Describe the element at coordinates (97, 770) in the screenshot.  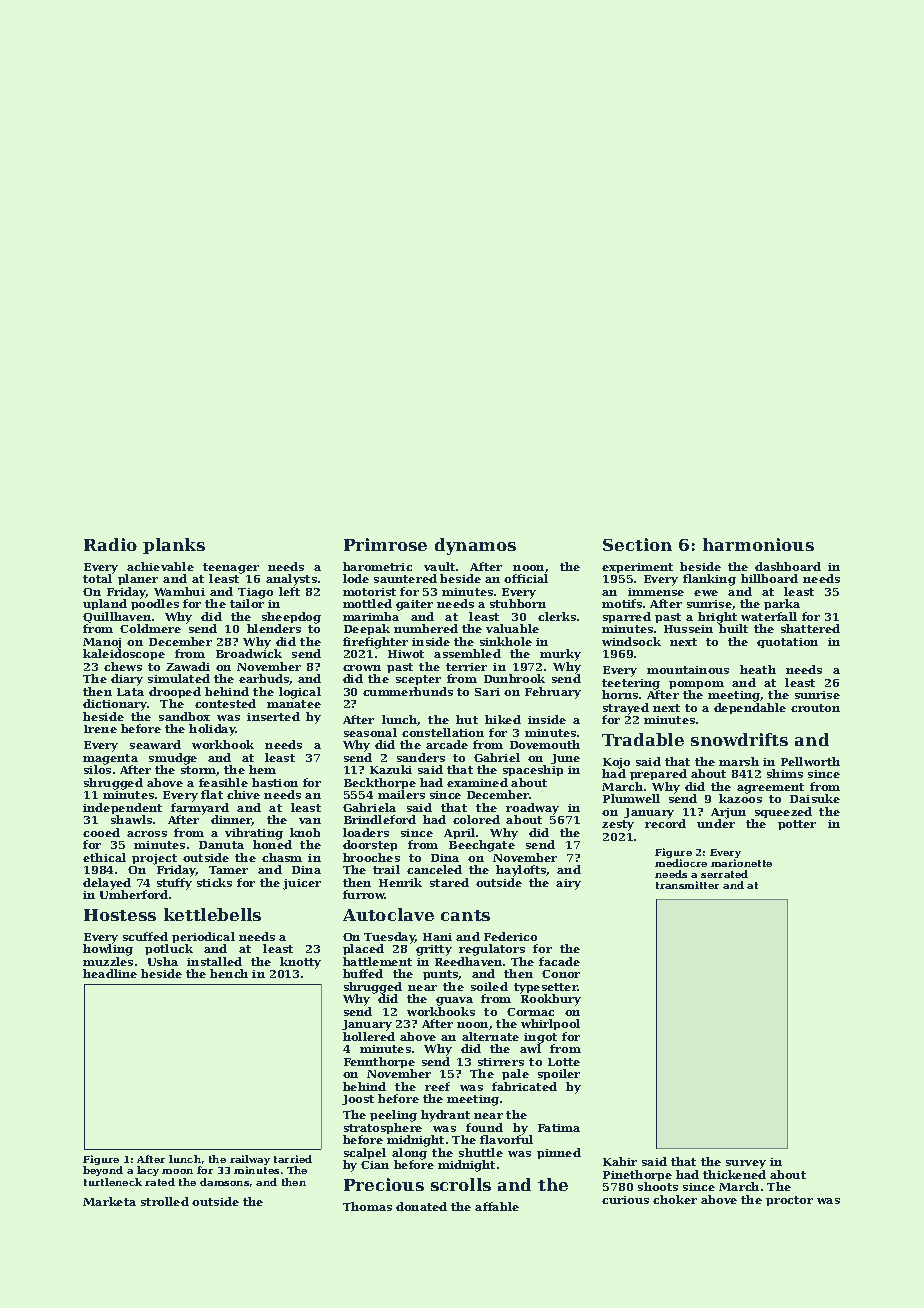
I see `silos` at that location.
